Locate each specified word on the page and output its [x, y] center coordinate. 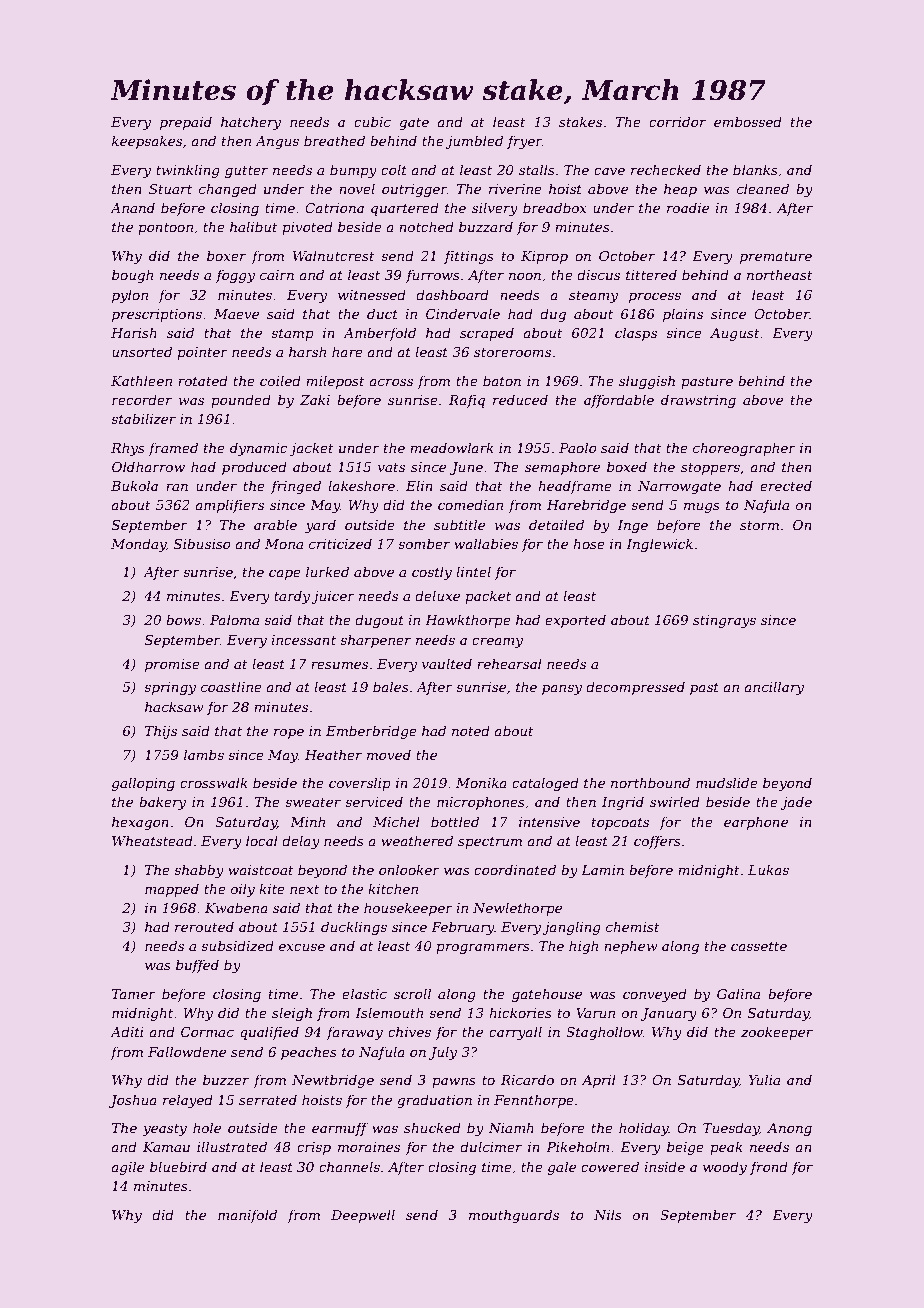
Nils [608, 1214]
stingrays [724, 621]
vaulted [447, 663]
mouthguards [514, 1216]
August [735, 334]
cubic [372, 121]
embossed [748, 121]
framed [173, 449]
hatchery [251, 123]
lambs [204, 754]
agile [128, 1168]
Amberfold [379, 334]
